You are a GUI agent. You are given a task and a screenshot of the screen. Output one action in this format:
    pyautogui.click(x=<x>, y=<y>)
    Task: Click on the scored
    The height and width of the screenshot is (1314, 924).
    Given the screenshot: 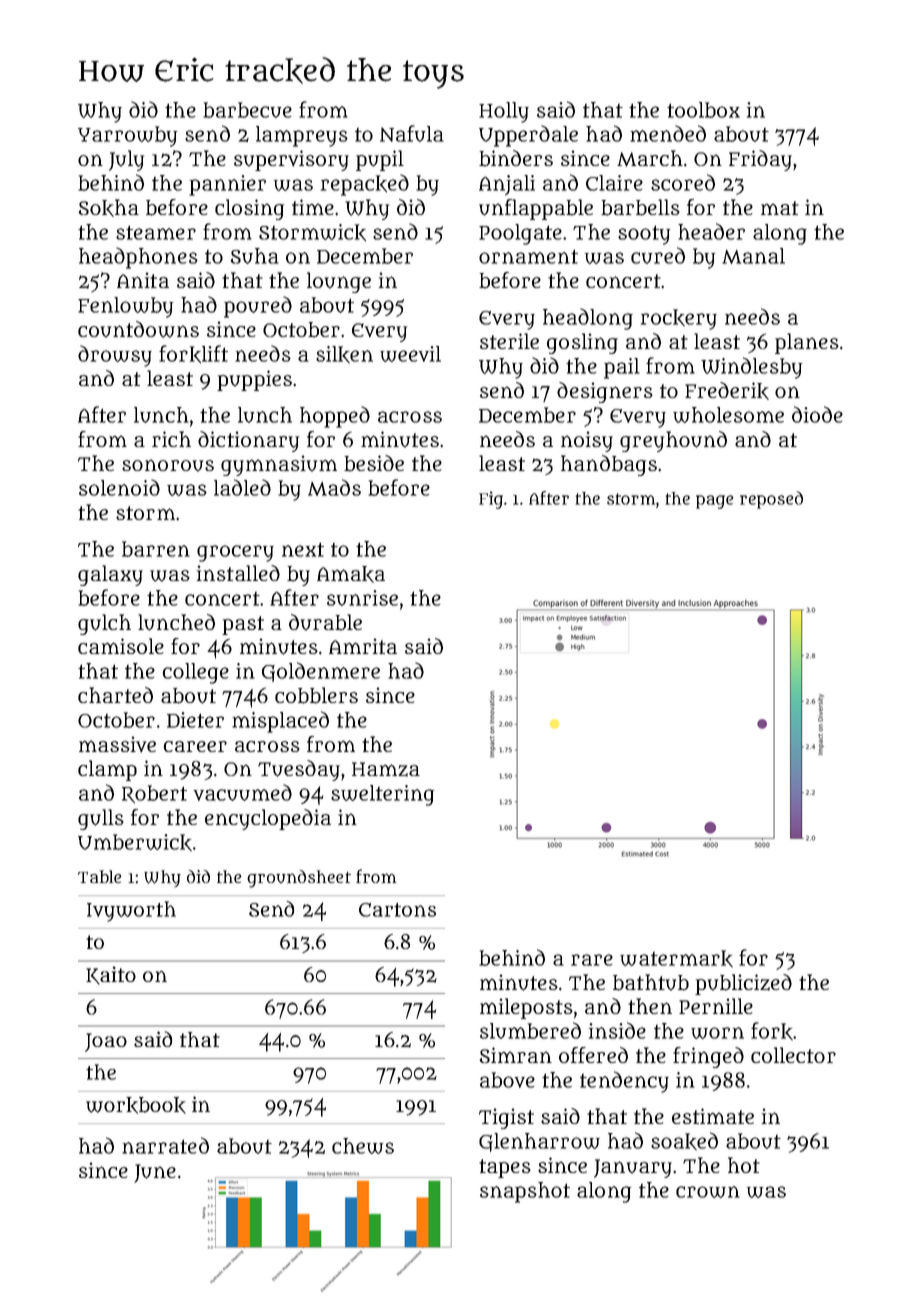 What is the action you would take?
    pyautogui.click(x=683, y=182)
